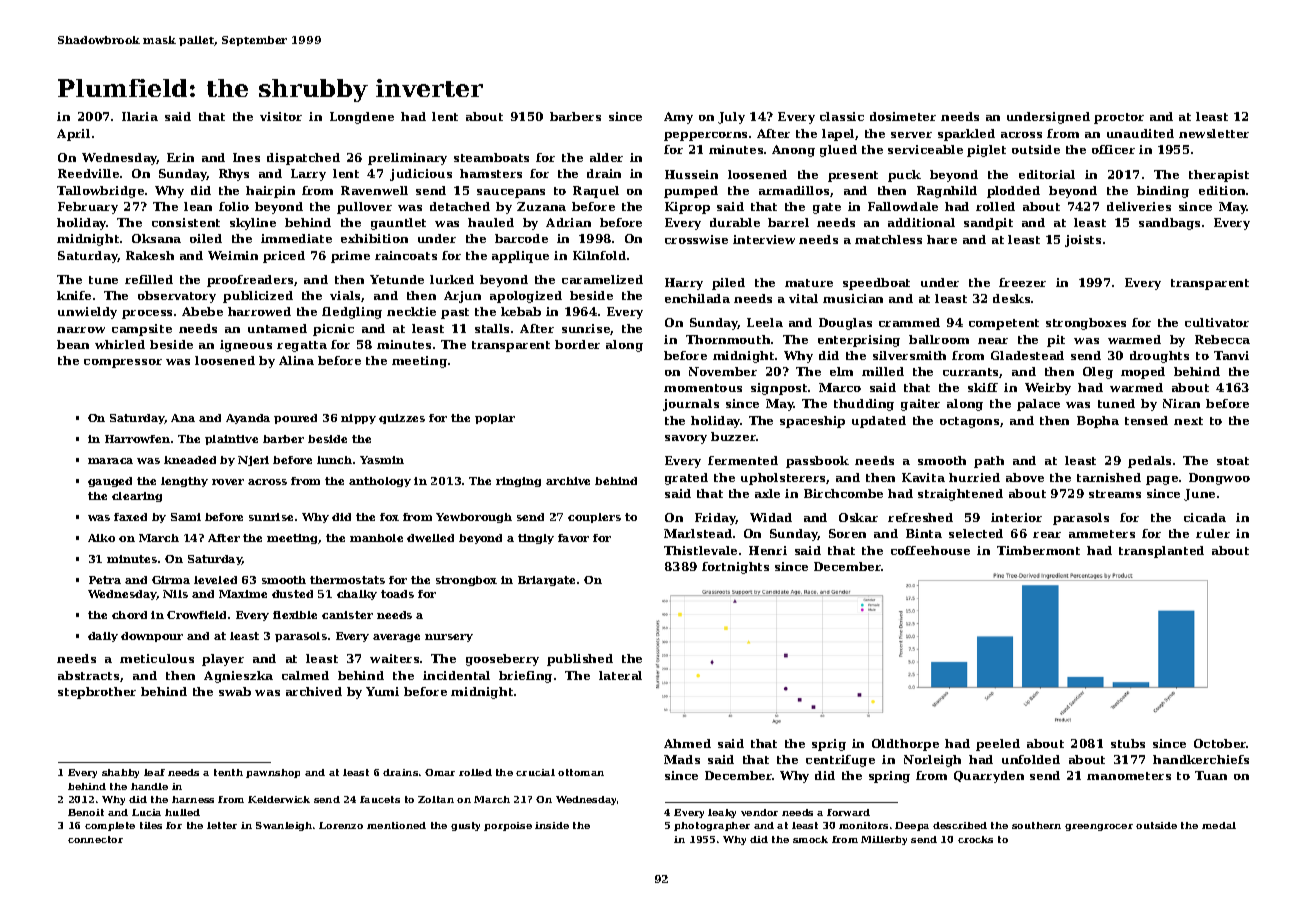 This screenshot has width=1308, height=924. I want to click on visitor, so click(281, 116).
